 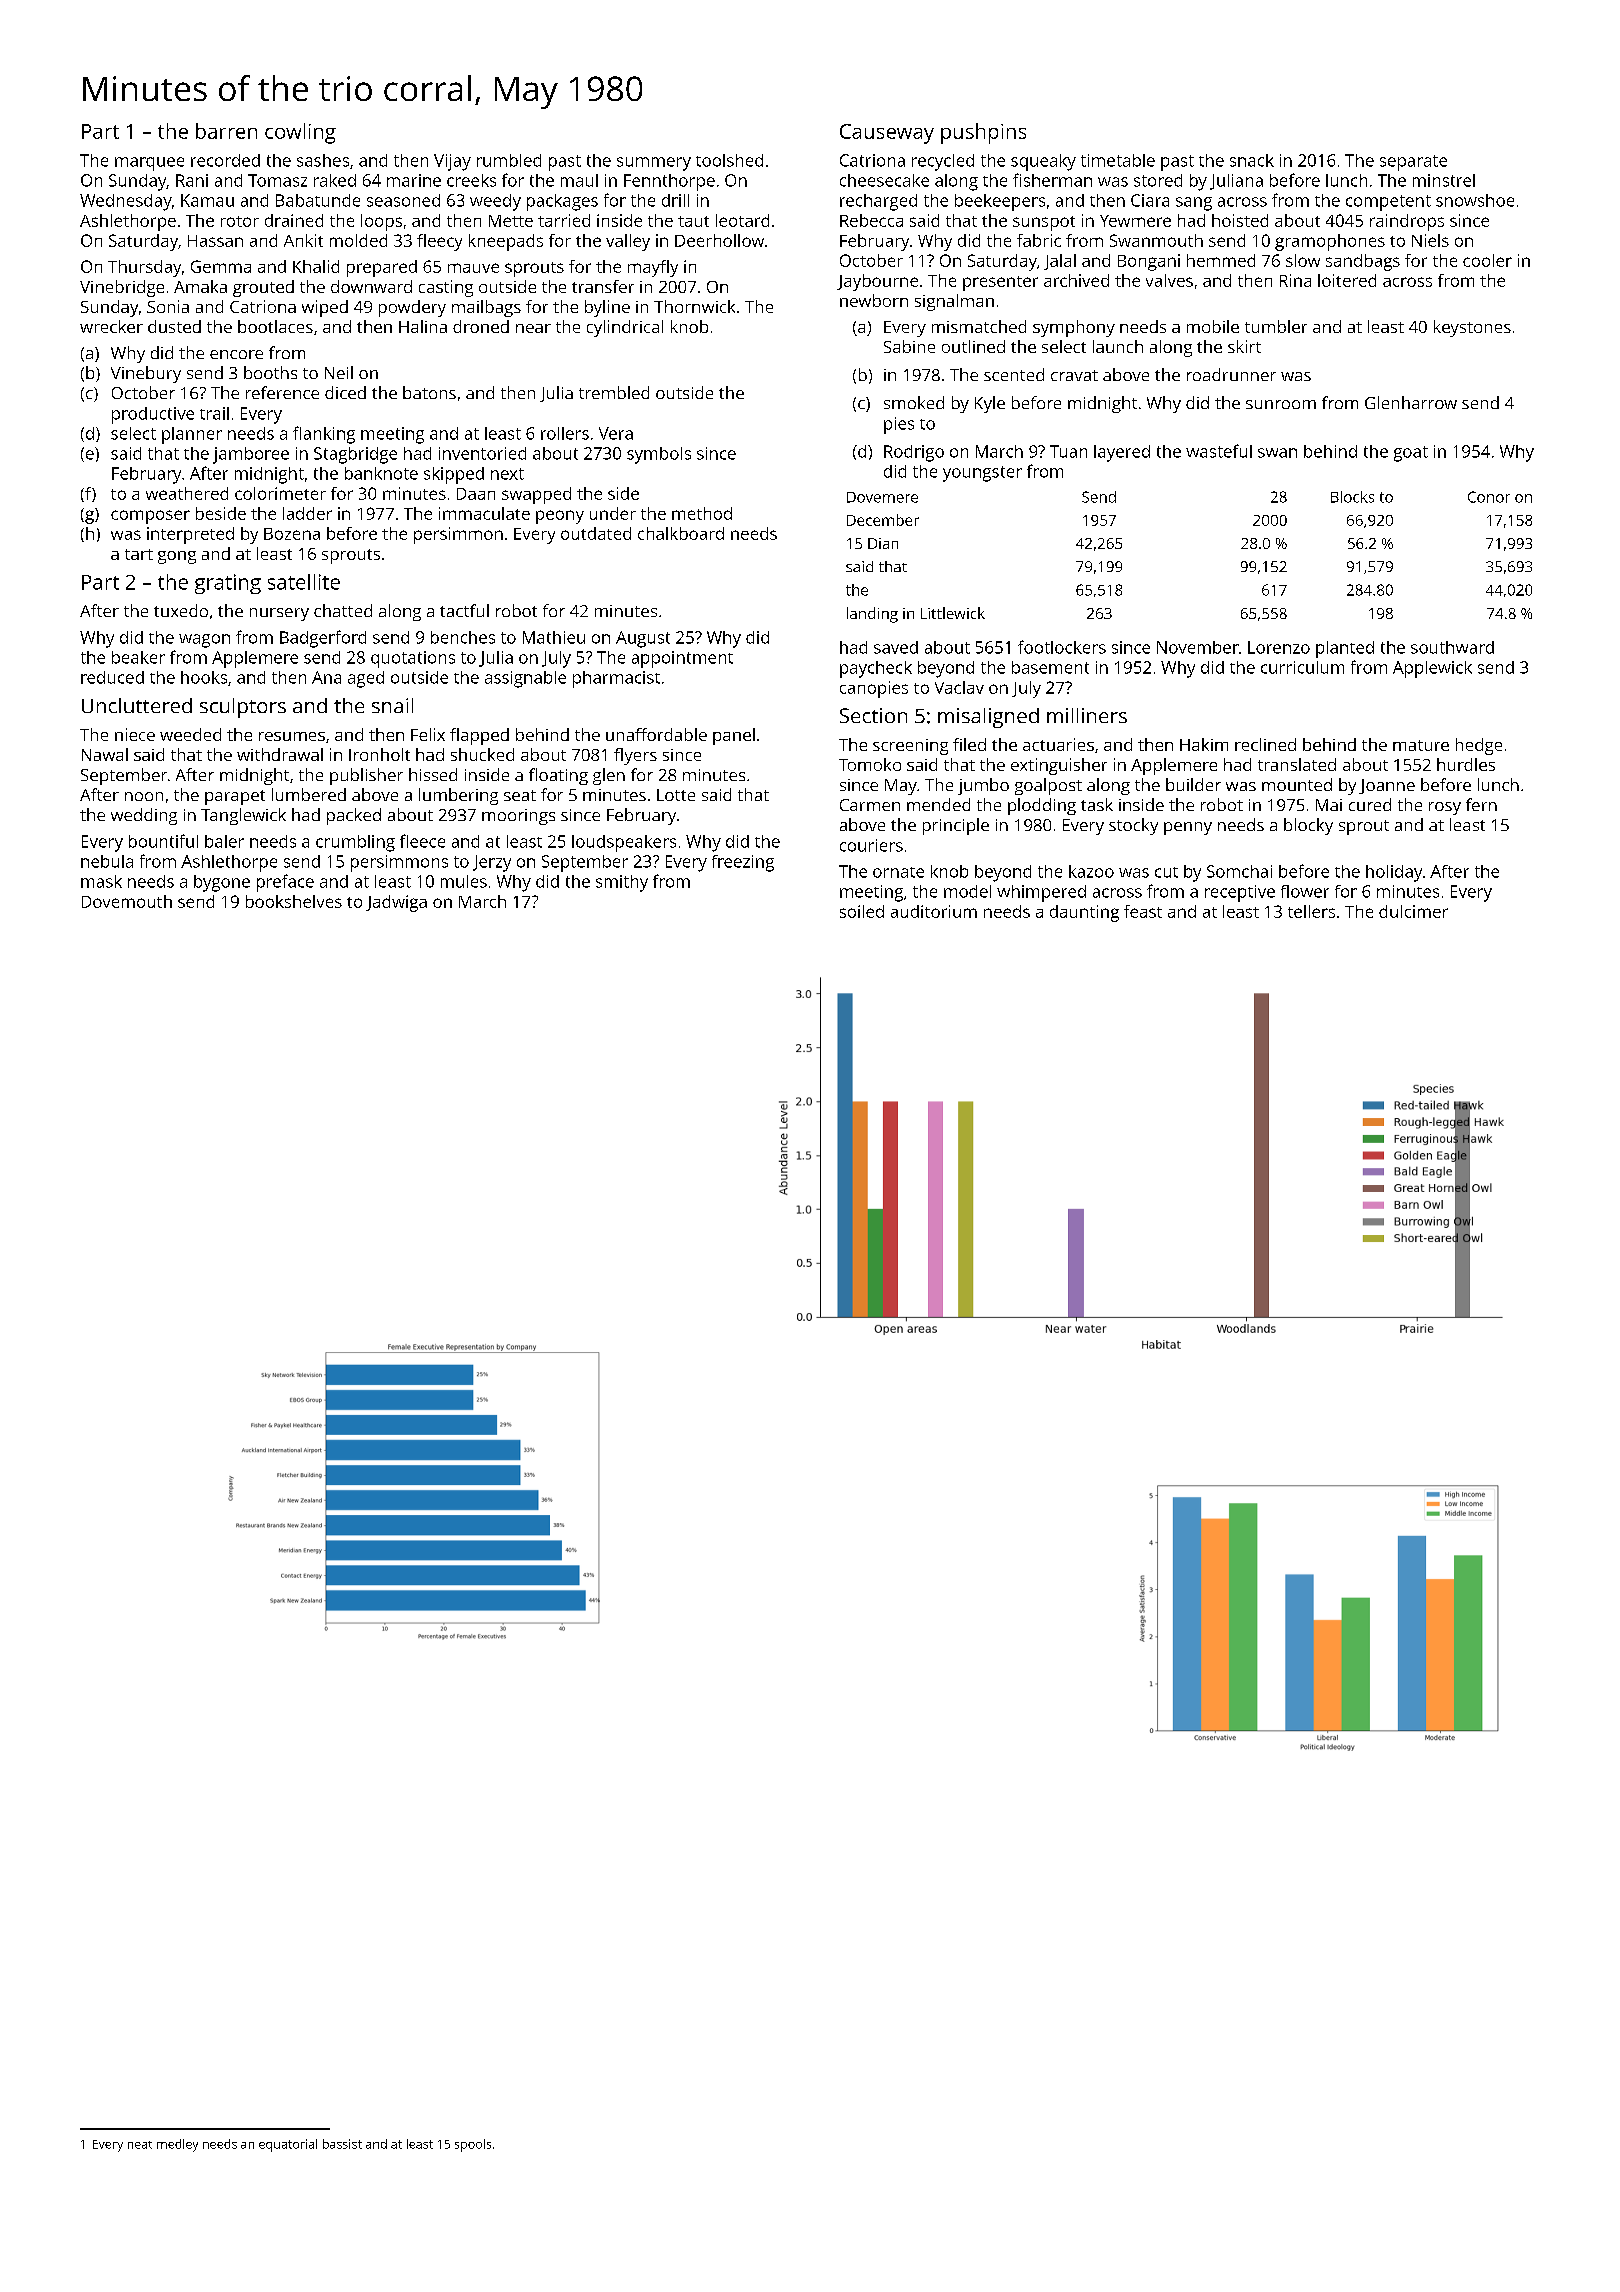 I want to click on jamboree, so click(x=251, y=455).
